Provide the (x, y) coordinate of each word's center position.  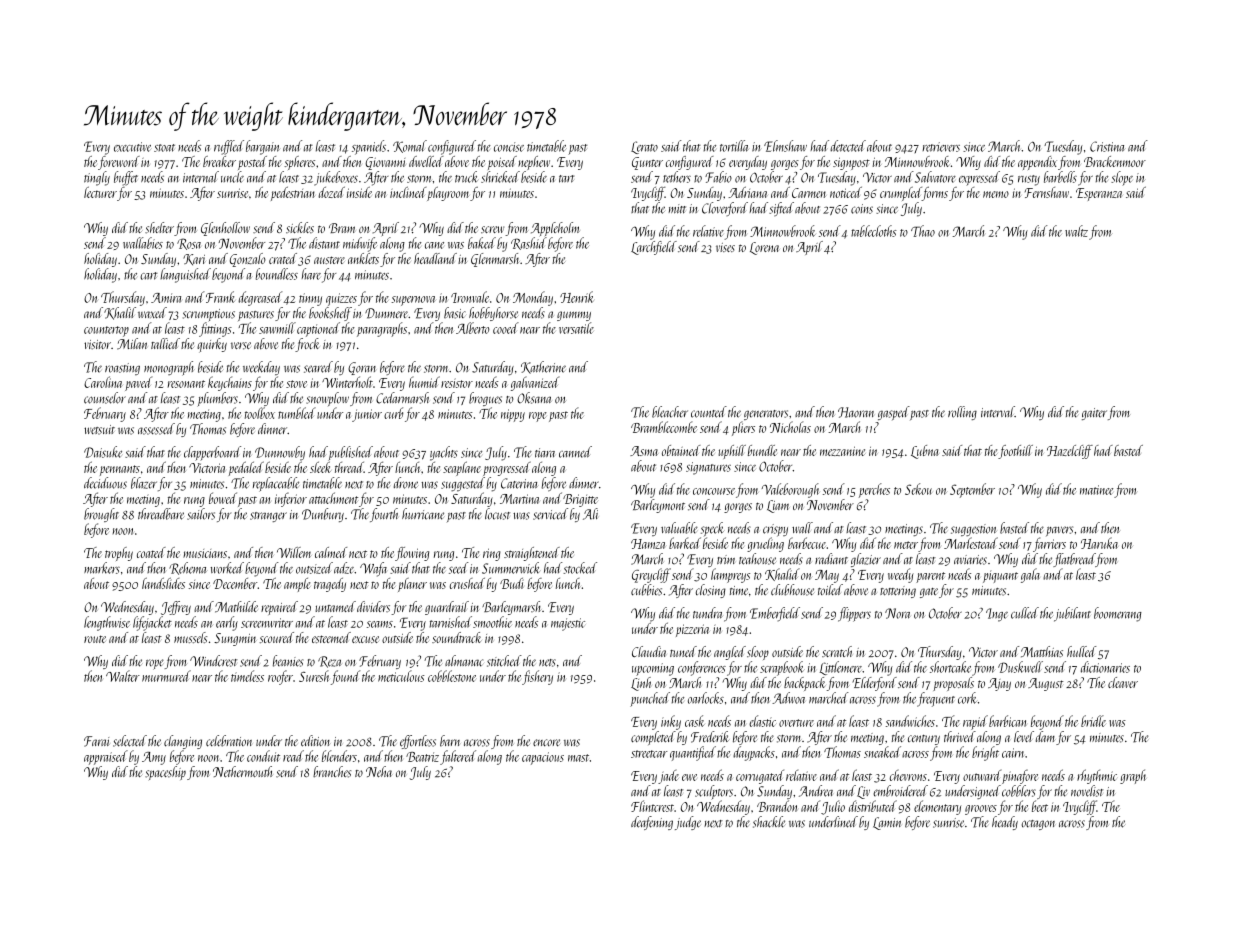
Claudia (649, 651)
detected (848, 146)
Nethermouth (243, 771)
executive (132, 147)
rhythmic (1097, 776)
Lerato (644, 147)
